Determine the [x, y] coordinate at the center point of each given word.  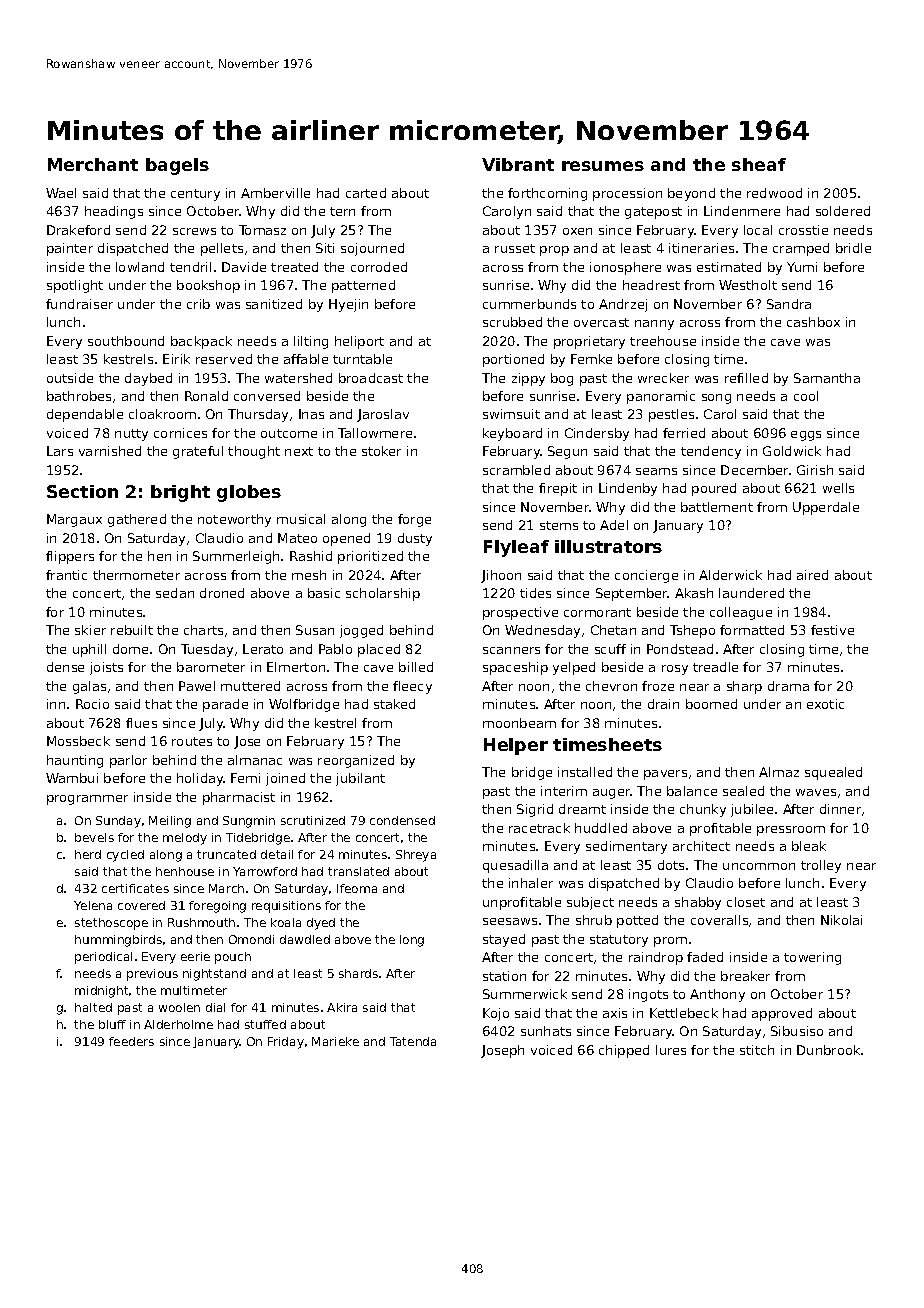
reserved [224, 359]
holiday [200, 779]
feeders [131, 1041]
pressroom [791, 831]
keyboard [512, 434]
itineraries [701, 248]
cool [806, 396]
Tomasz [262, 230]
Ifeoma [357, 888]
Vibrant [518, 164]
